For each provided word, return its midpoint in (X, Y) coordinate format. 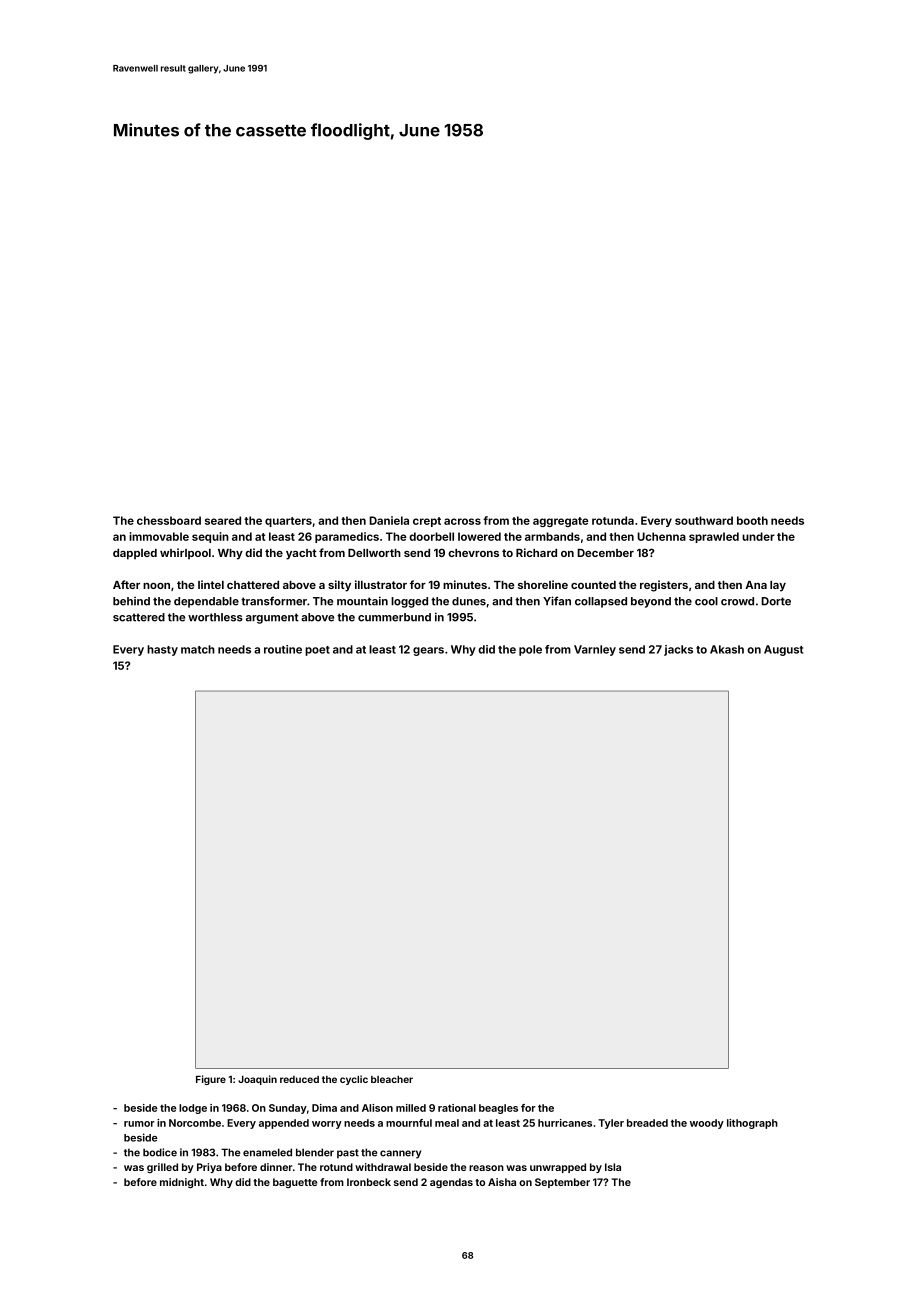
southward (704, 520)
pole (530, 650)
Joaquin (257, 1080)
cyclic (354, 1080)
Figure (211, 1080)
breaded (647, 1123)
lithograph (752, 1124)
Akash (727, 649)
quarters (288, 522)
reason (486, 1168)
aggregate (561, 522)
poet (317, 651)
